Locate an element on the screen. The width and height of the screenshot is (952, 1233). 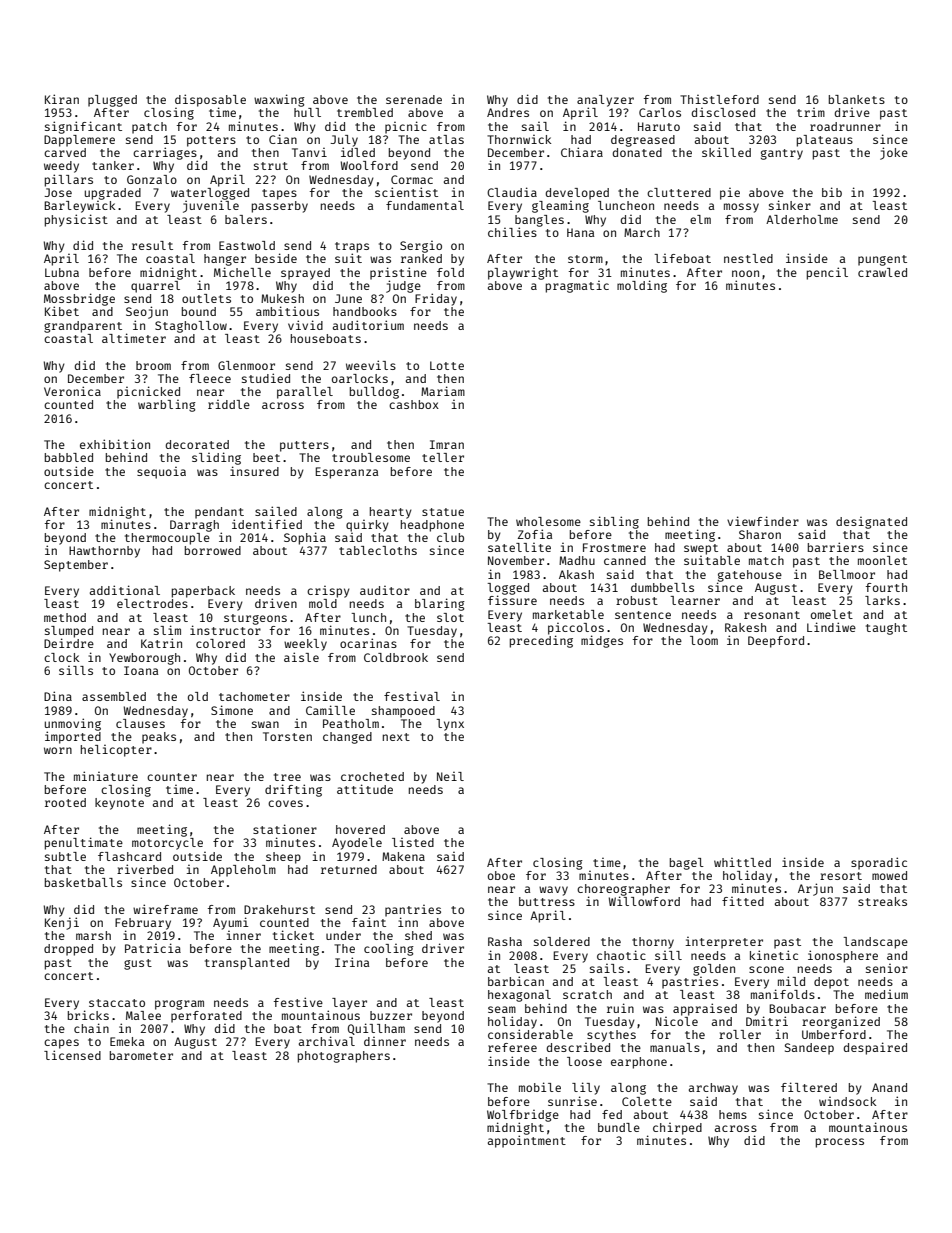
disposable is located at coordinates (210, 100).
